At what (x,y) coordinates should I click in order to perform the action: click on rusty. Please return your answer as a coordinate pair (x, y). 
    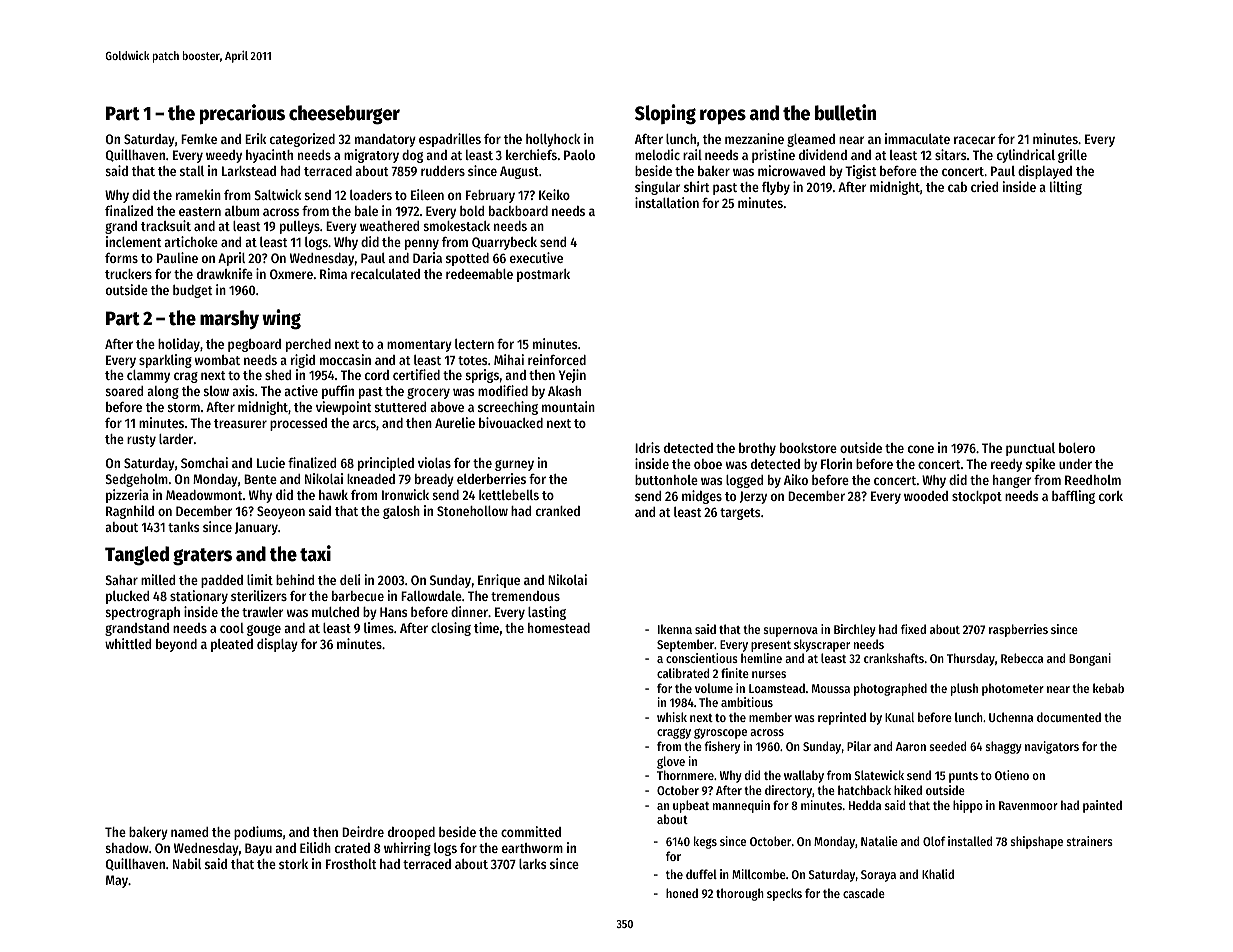
    Looking at the image, I should click on (141, 441).
